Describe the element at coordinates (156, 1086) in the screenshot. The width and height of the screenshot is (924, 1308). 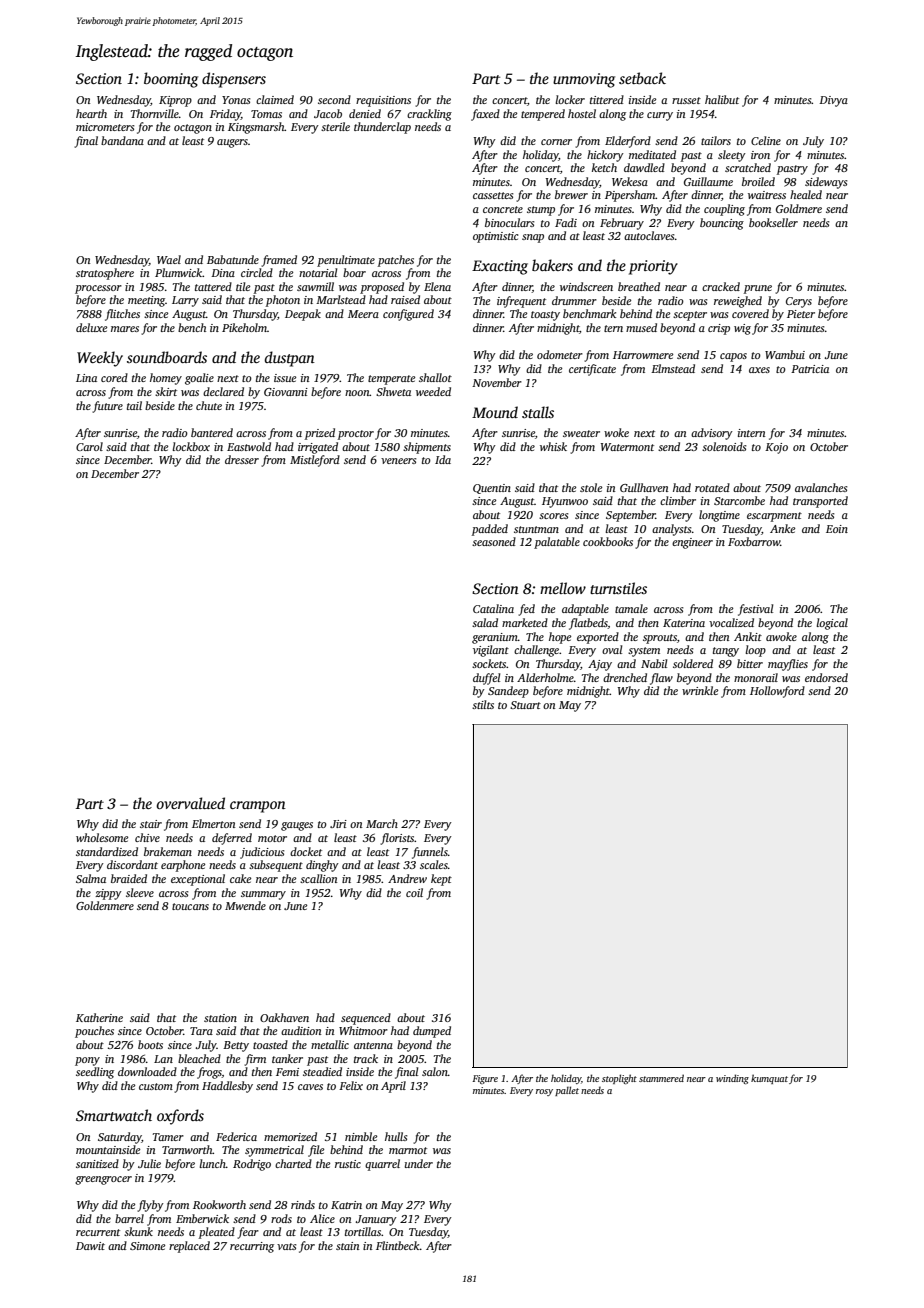
I see `custom` at that location.
